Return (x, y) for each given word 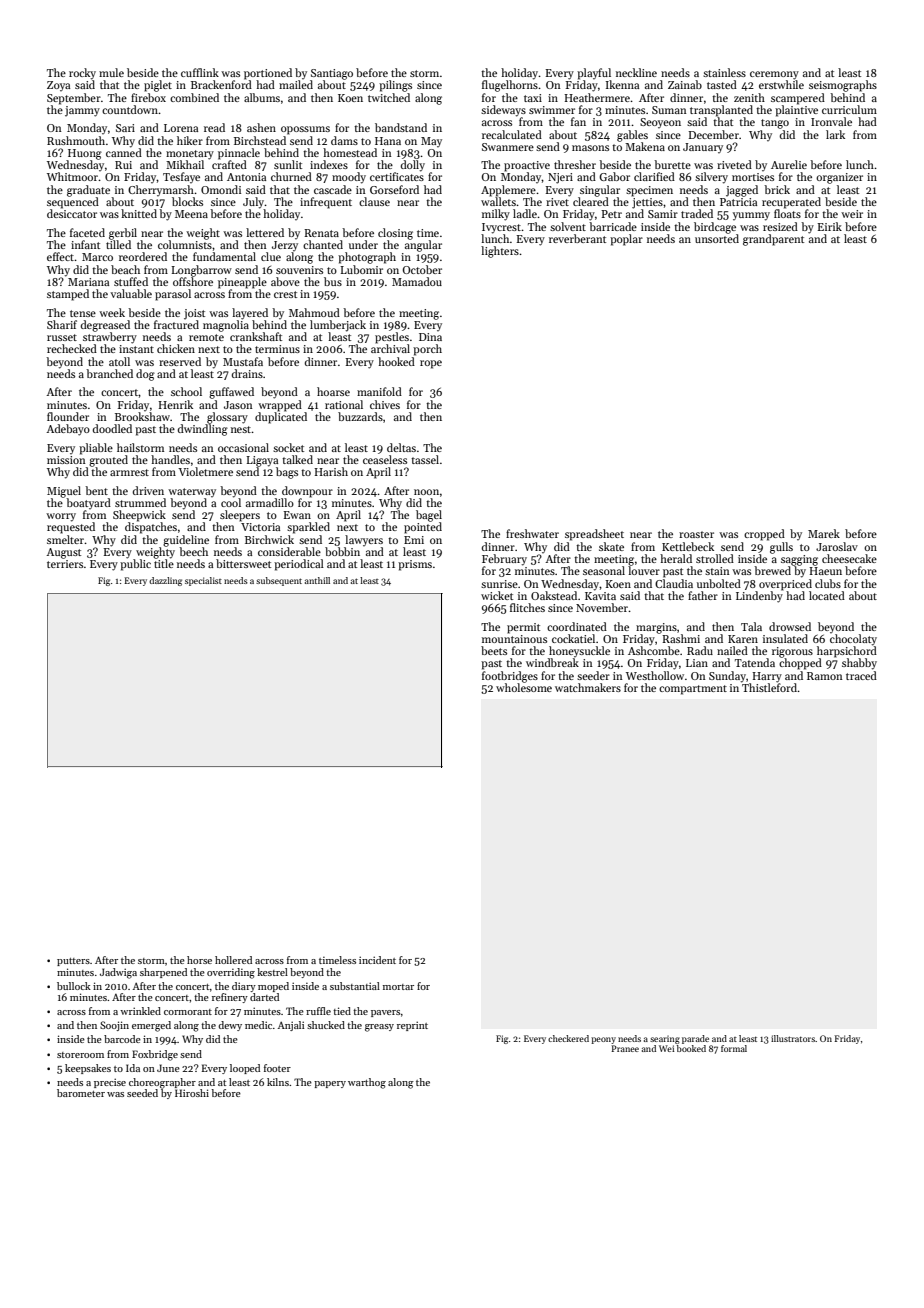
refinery (230, 998)
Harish (331, 471)
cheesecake (849, 558)
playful (594, 74)
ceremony (774, 75)
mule (111, 72)
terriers (65, 564)
